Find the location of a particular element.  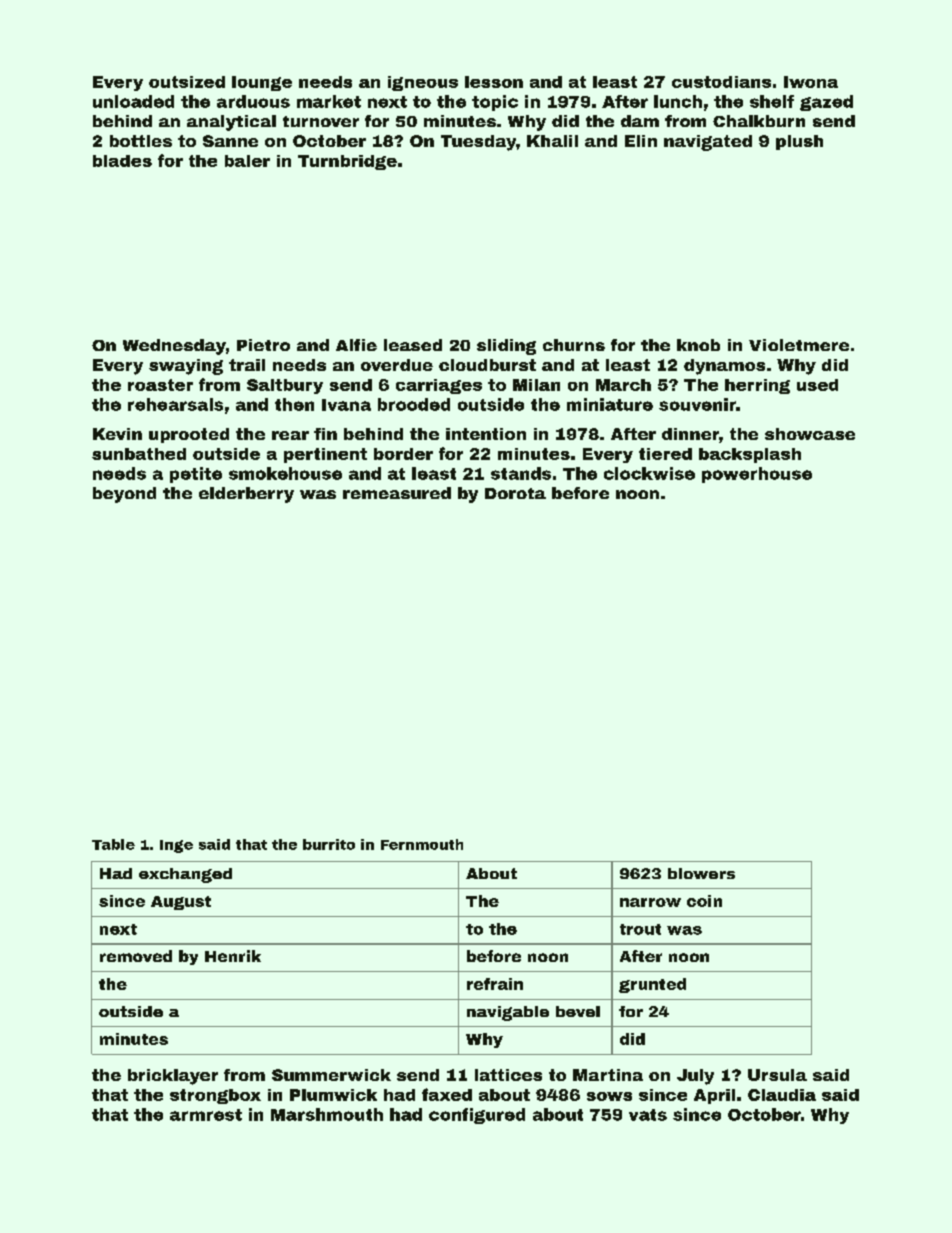

navigable is located at coordinates (508, 1013).
